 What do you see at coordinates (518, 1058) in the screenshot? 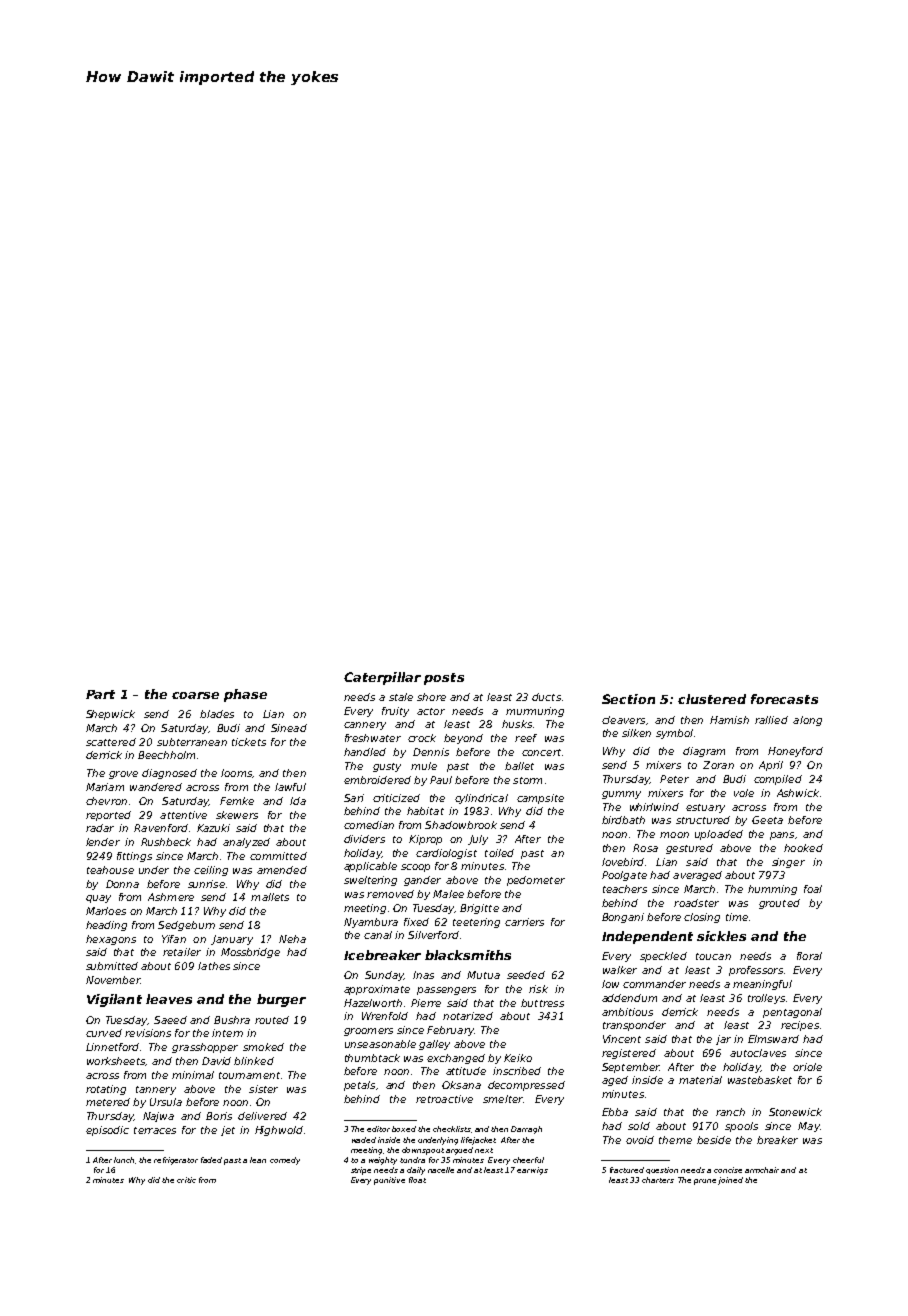
I see `Keiko` at bounding box center [518, 1058].
